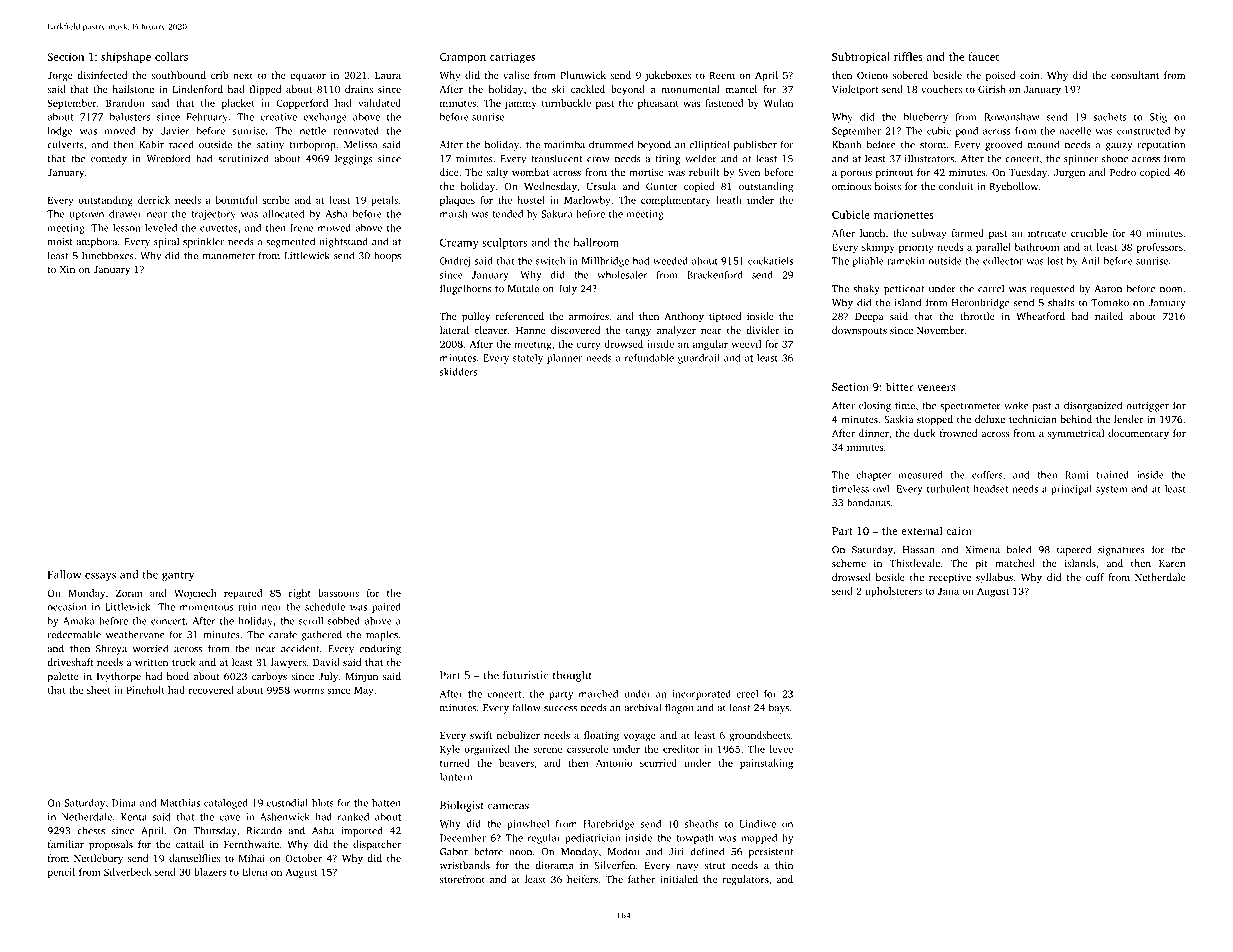  Describe the element at coordinates (512, 58) in the page. I see `carriages` at that location.
